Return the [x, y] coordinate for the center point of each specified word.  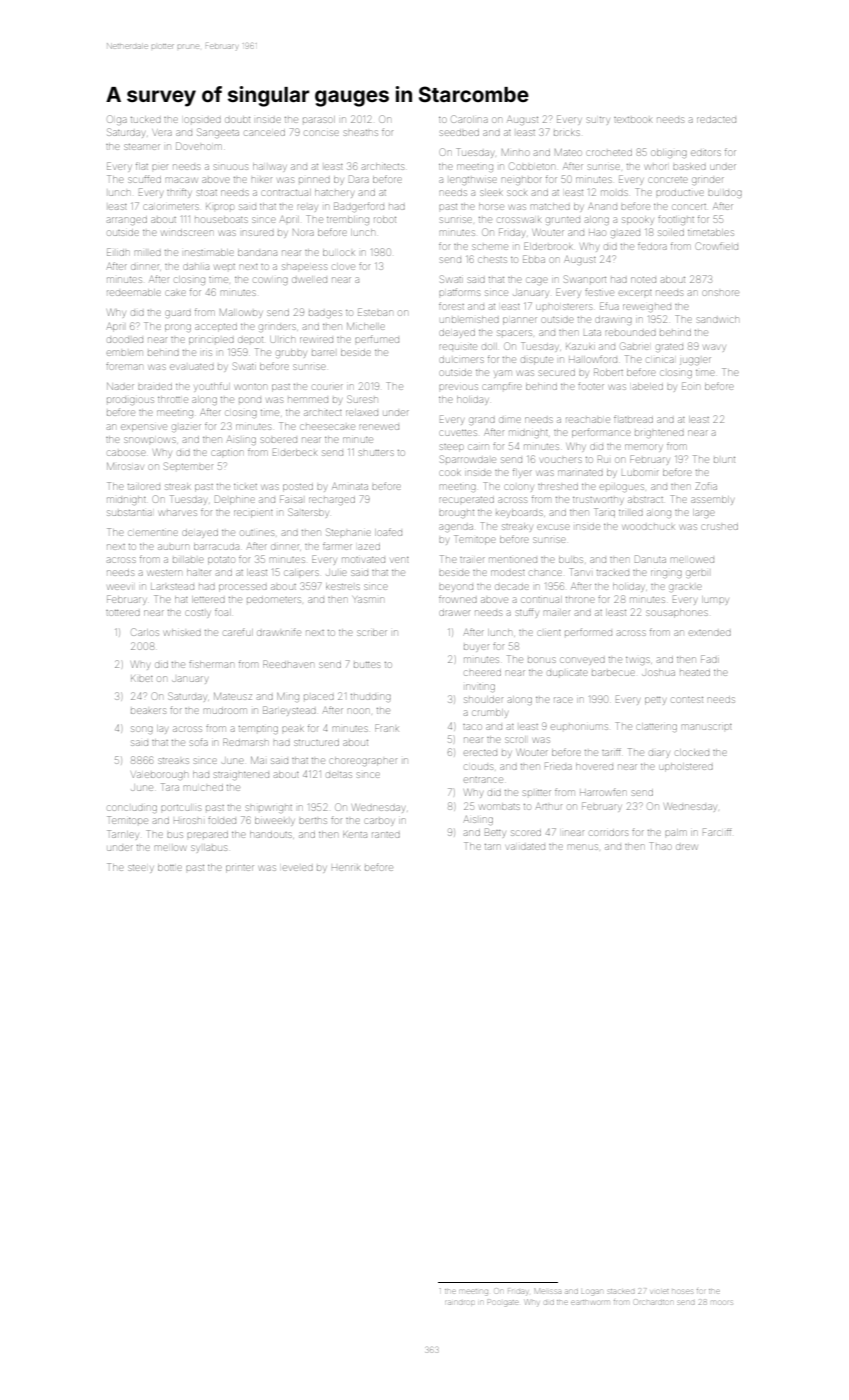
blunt [724, 460]
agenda [456, 528]
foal [223, 612]
